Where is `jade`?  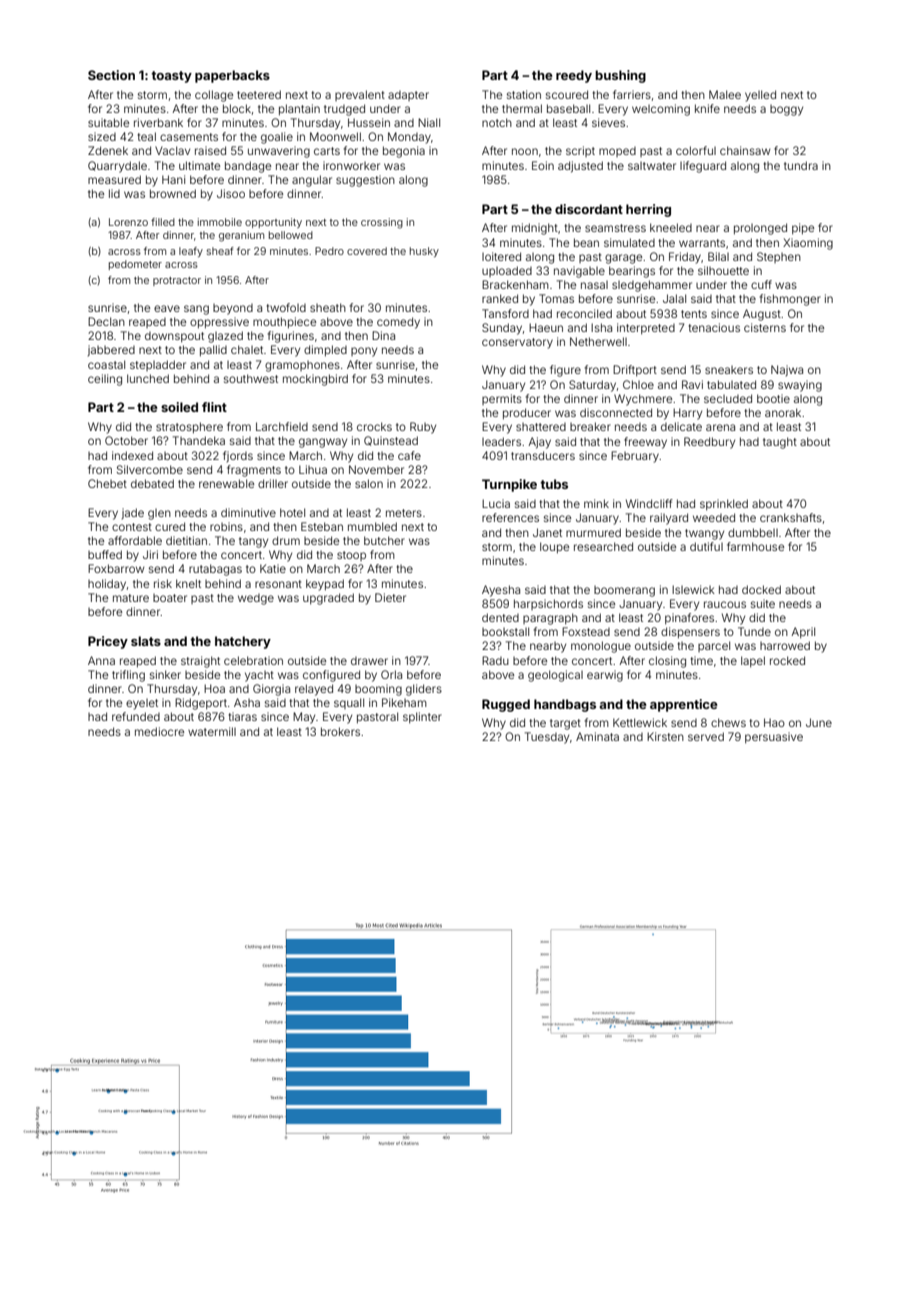
jade is located at coordinates (133, 513).
